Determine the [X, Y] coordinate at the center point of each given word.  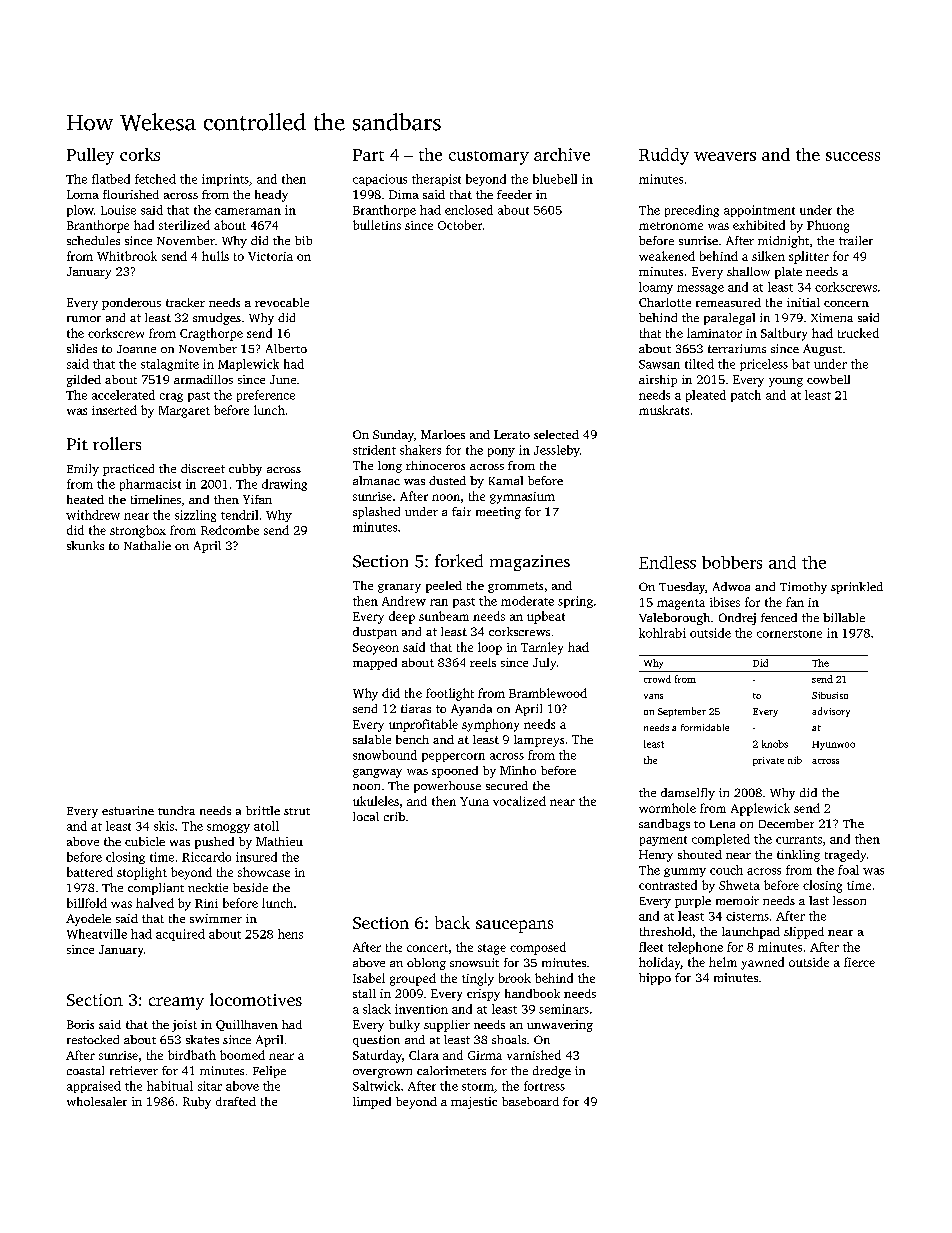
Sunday [393, 436]
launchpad [751, 933]
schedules [93, 240]
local [366, 816]
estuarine [128, 810]
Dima [404, 194]
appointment [759, 211]
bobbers [732, 562]
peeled [444, 587]
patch [746, 396]
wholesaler [97, 1101]
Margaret [184, 412]
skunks [85, 545]
